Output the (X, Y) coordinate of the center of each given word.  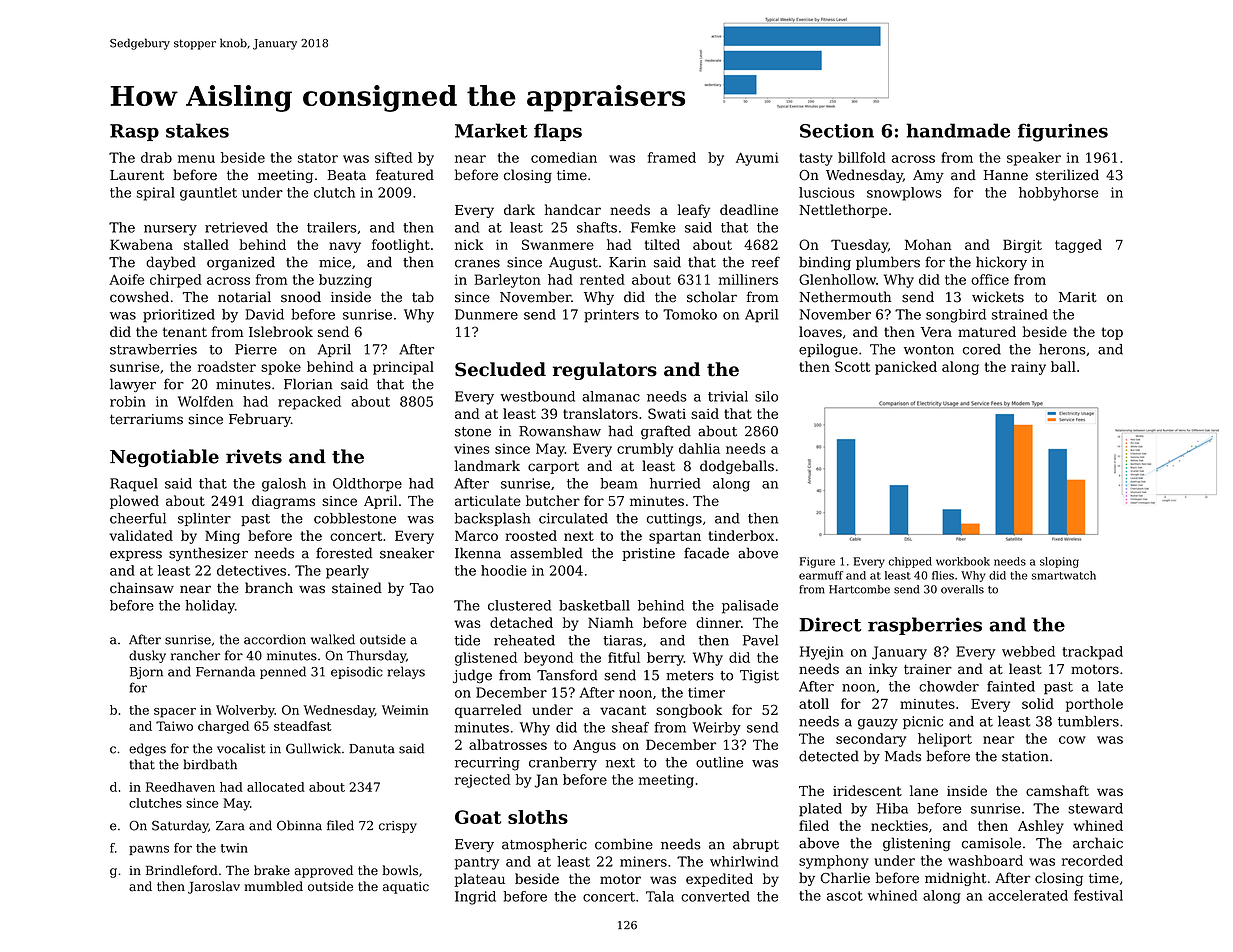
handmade (958, 130)
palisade (750, 607)
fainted (1011, 686)
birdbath (210, 764)
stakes (197, 130)
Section (837, 131)
